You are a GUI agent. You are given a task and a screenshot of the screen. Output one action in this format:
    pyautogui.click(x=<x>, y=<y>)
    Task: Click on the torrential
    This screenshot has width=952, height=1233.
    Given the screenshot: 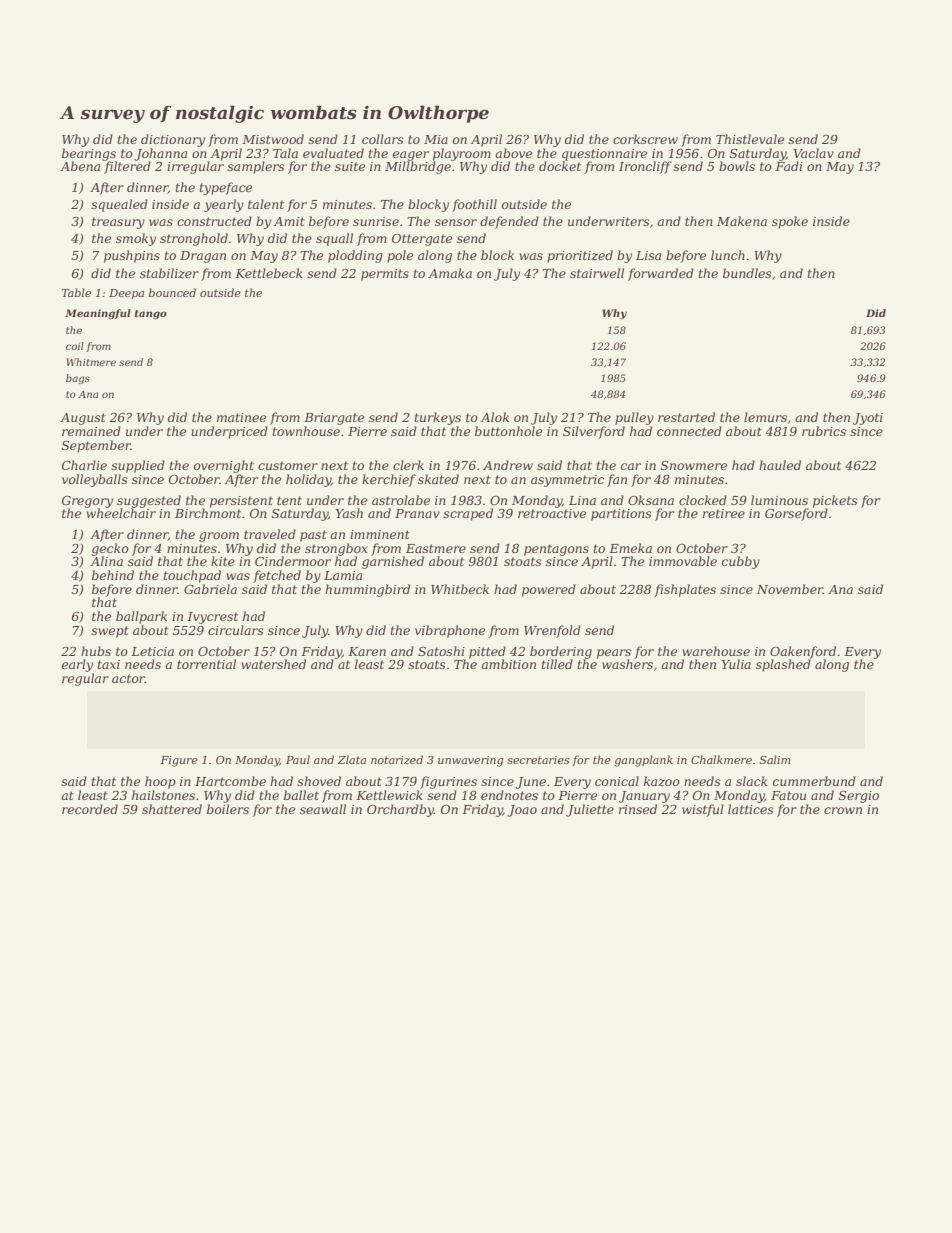 What is the action you would take?
    pyautogui.click(x=206, y=664)
